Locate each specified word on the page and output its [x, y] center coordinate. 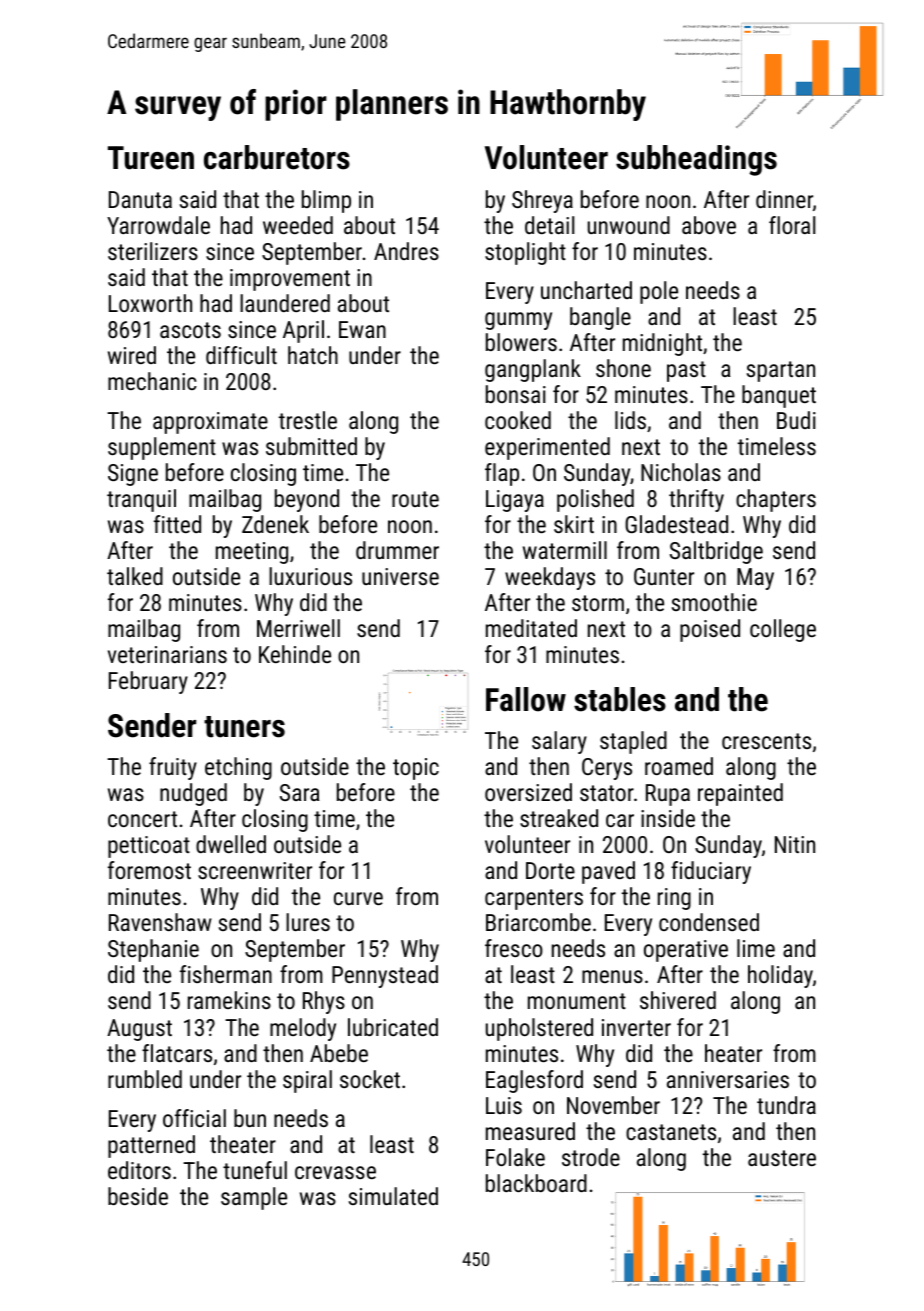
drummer [397, 550]
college [783, 630]
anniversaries [728, 1079]
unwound [629, 225]
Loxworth [150, 303]
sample [254, 1198]
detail [549, 225]
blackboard [536, 1183]
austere [782, 1158]
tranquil [141, 500]
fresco [514, 948]
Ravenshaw [160, 922]
